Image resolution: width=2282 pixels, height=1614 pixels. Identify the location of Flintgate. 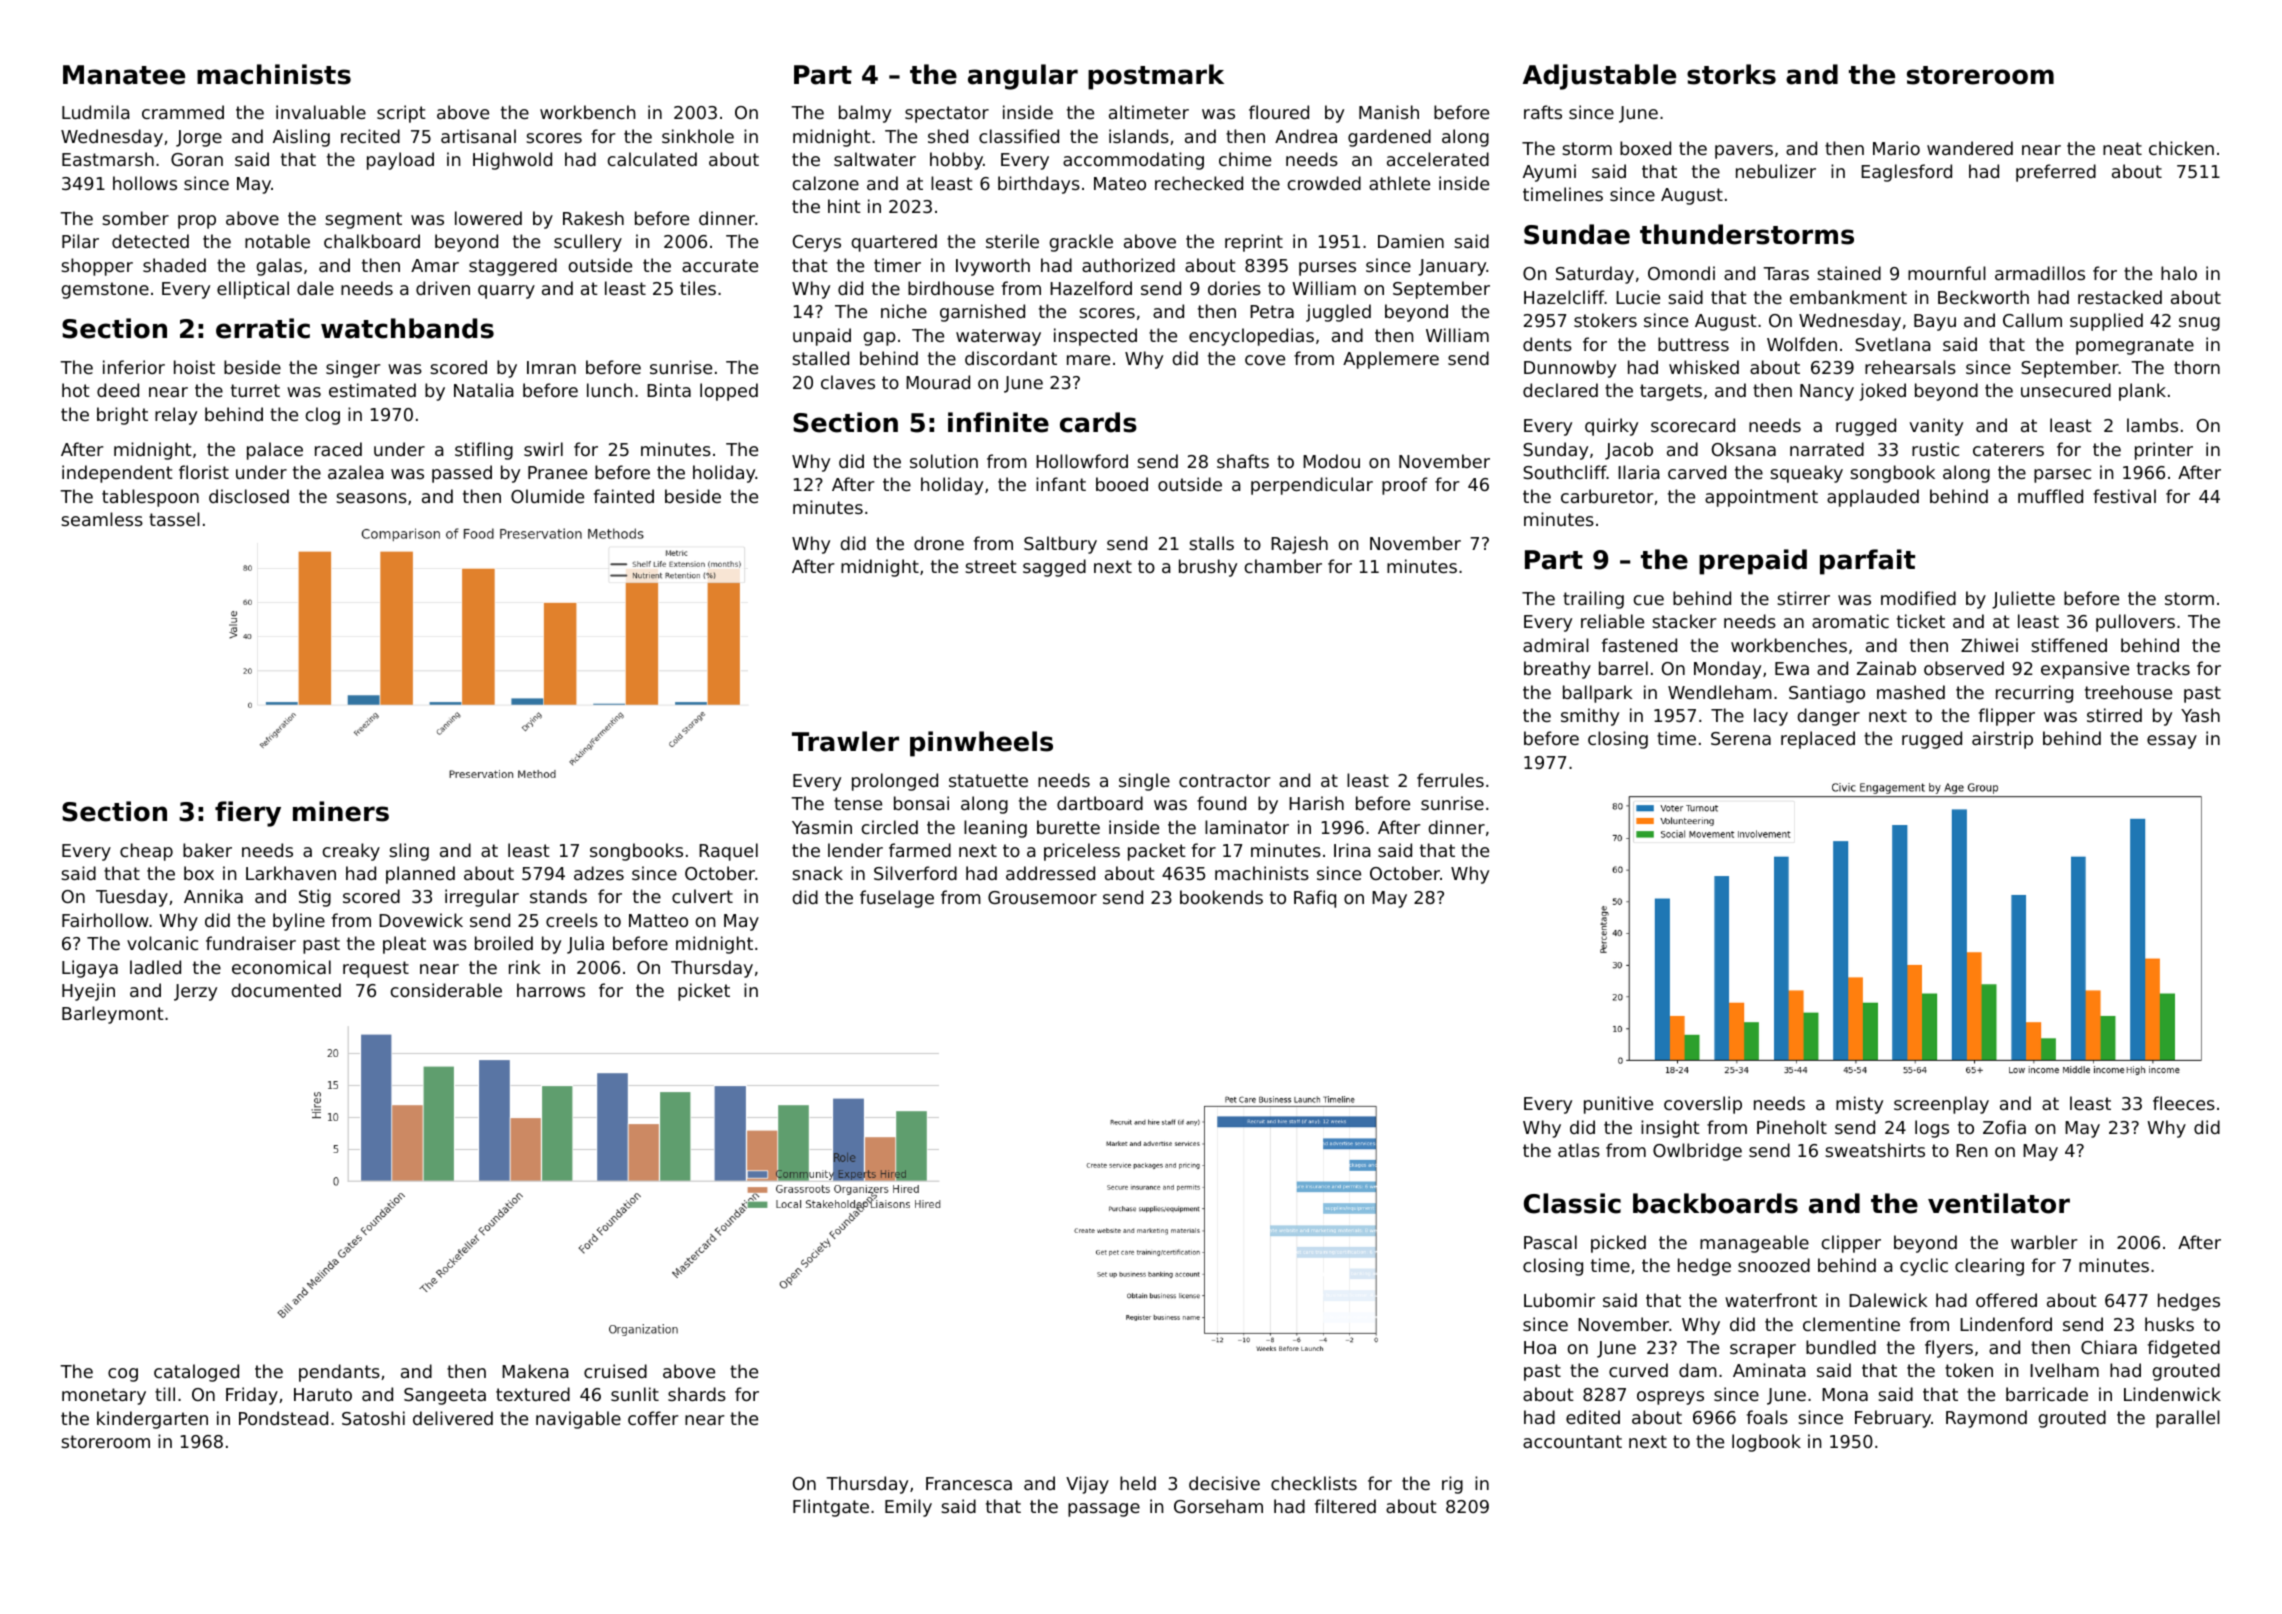
(831, 1508).
